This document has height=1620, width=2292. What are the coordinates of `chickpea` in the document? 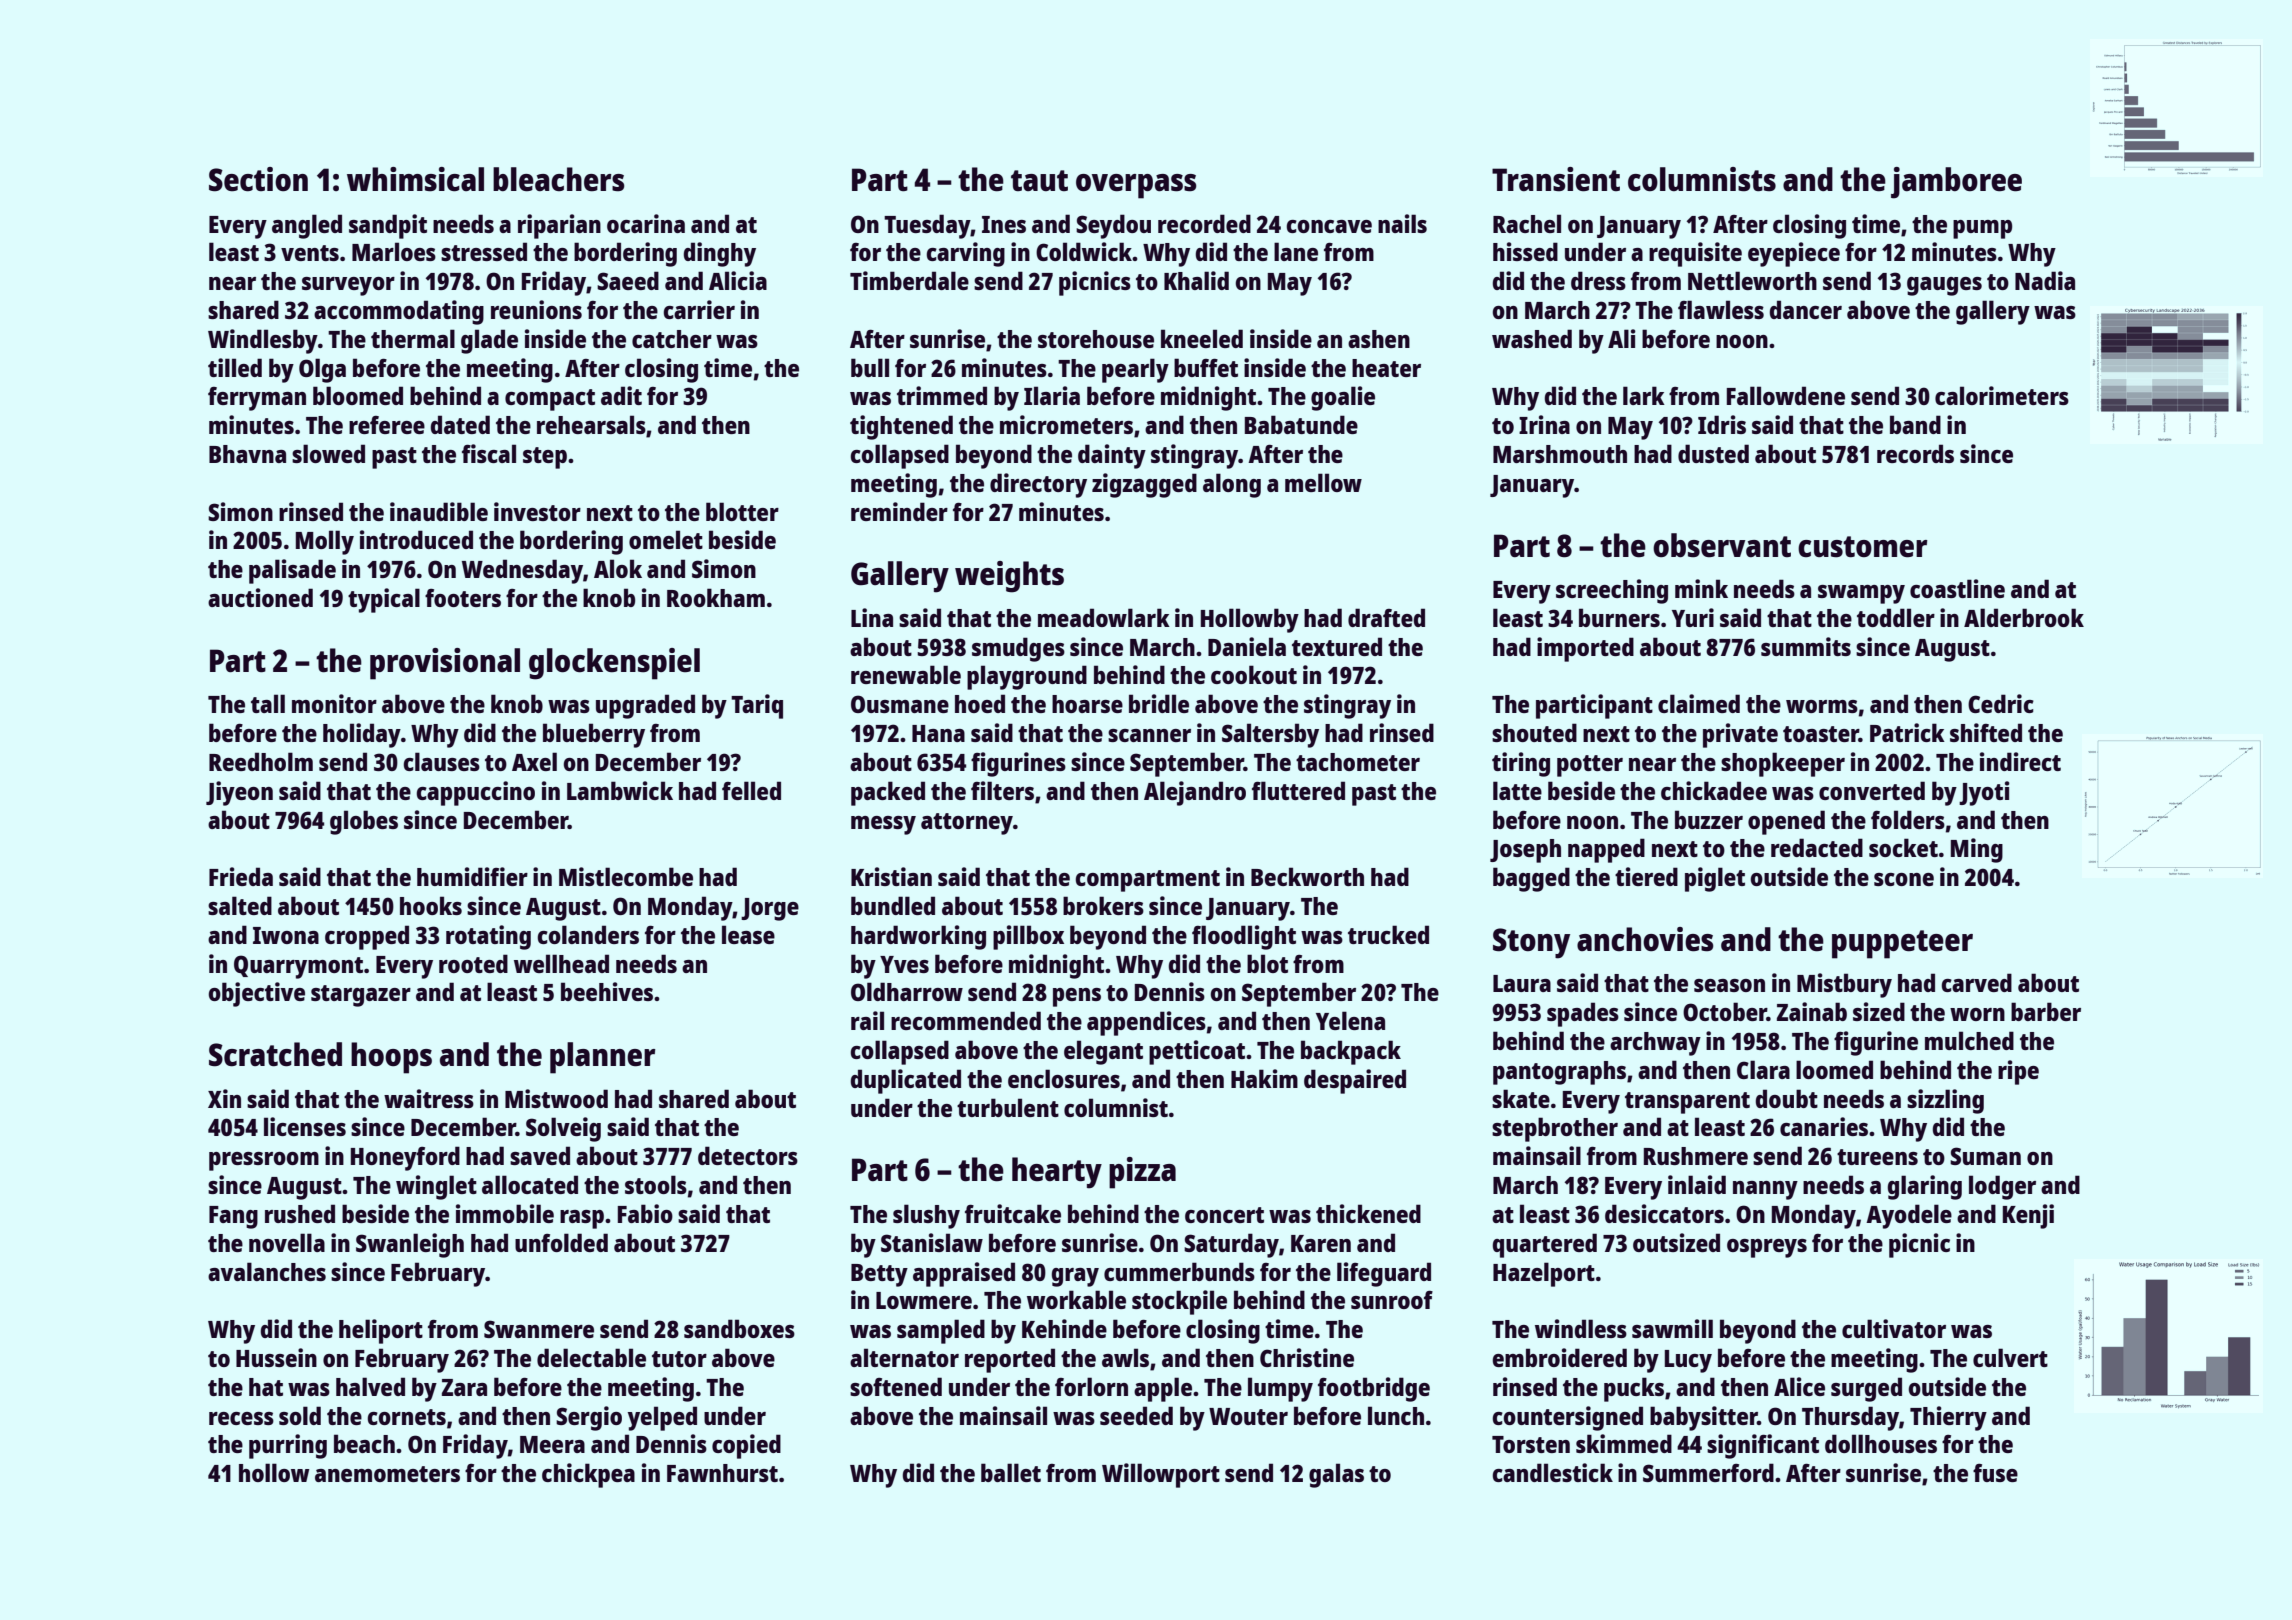 It's located at (588, 1475).
